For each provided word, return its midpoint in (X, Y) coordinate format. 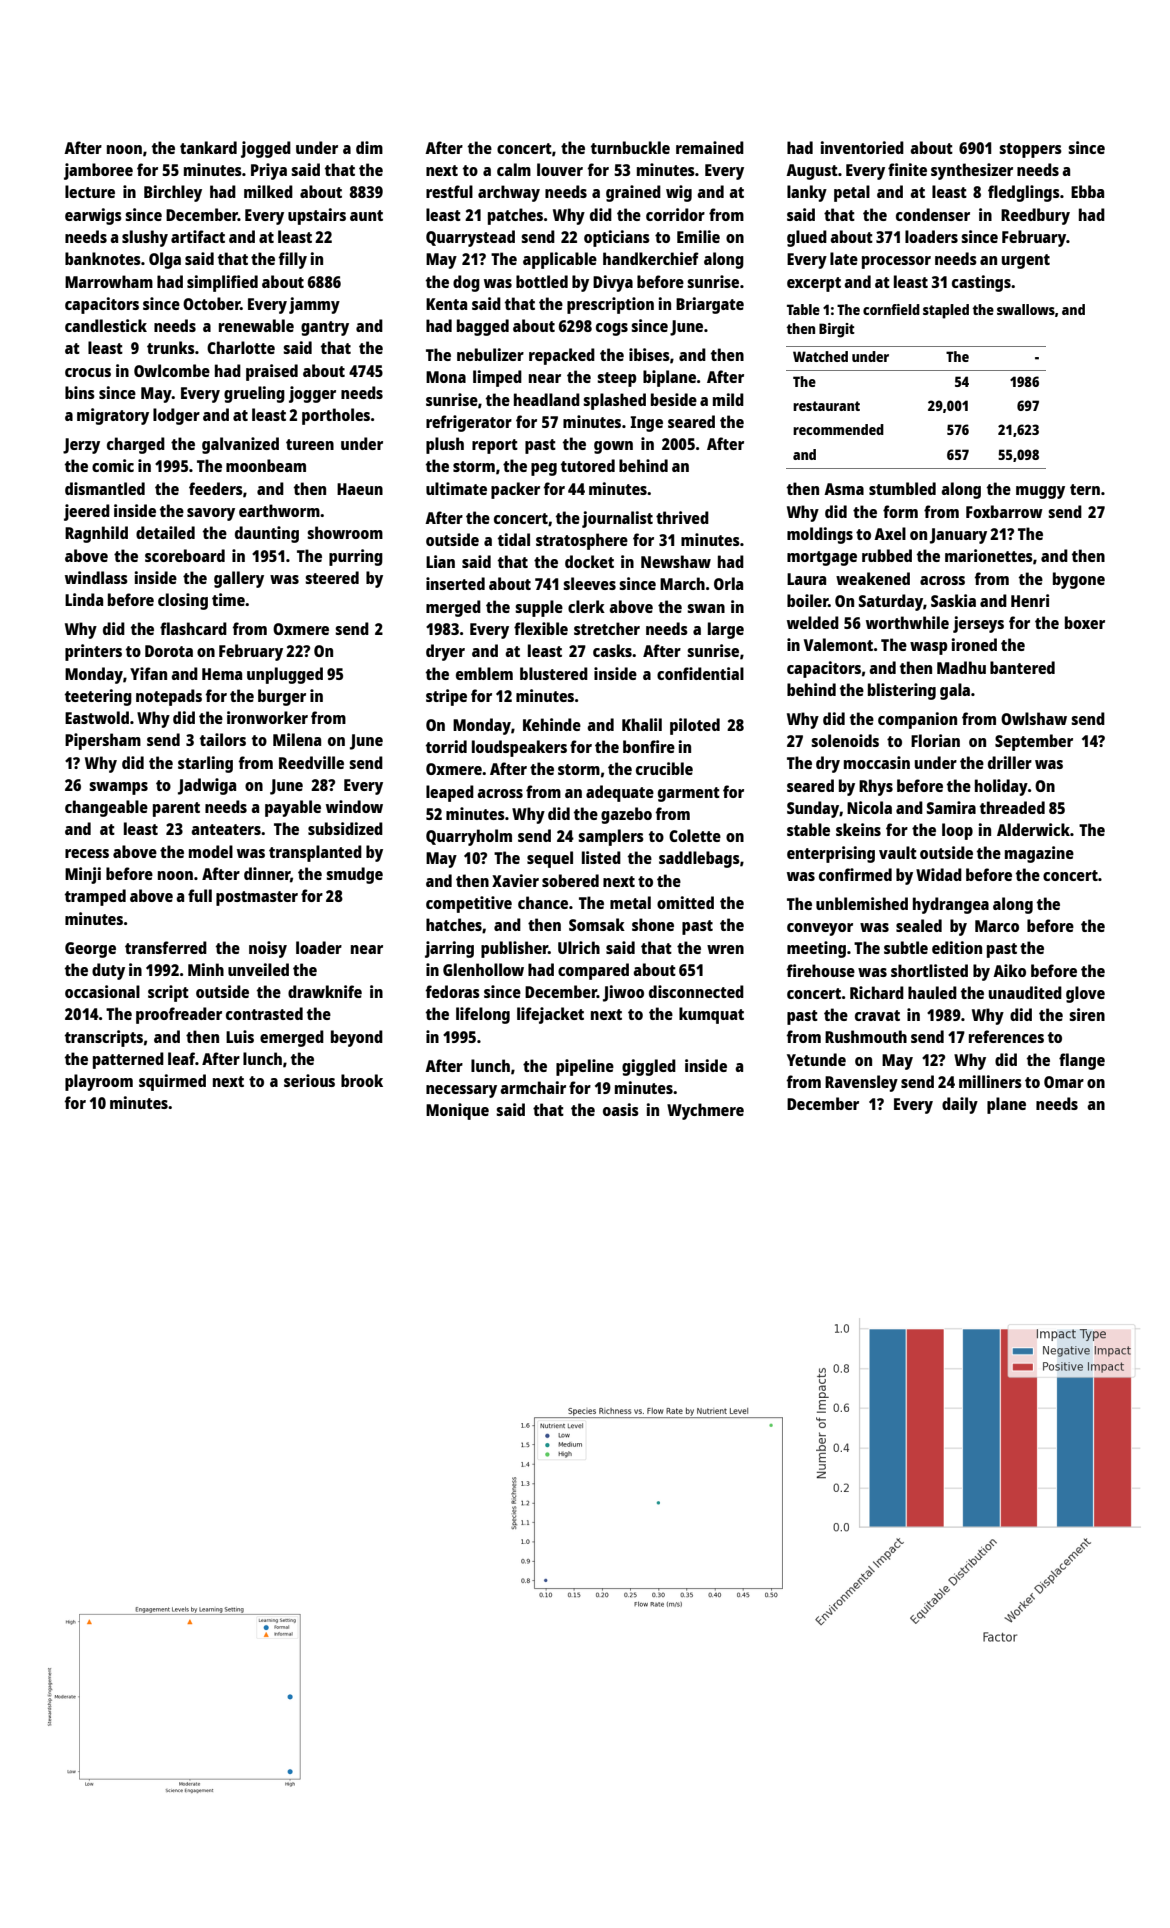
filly (293, 260)
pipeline (585, 1067)
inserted (455, 583)
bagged (483, 327)
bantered (1022, 667)
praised (272, 372)
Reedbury (1035, 216)
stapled (946, 311)
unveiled (258, 969)
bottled (542, 281)
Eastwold (97, 717)
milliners (990, 1081)
